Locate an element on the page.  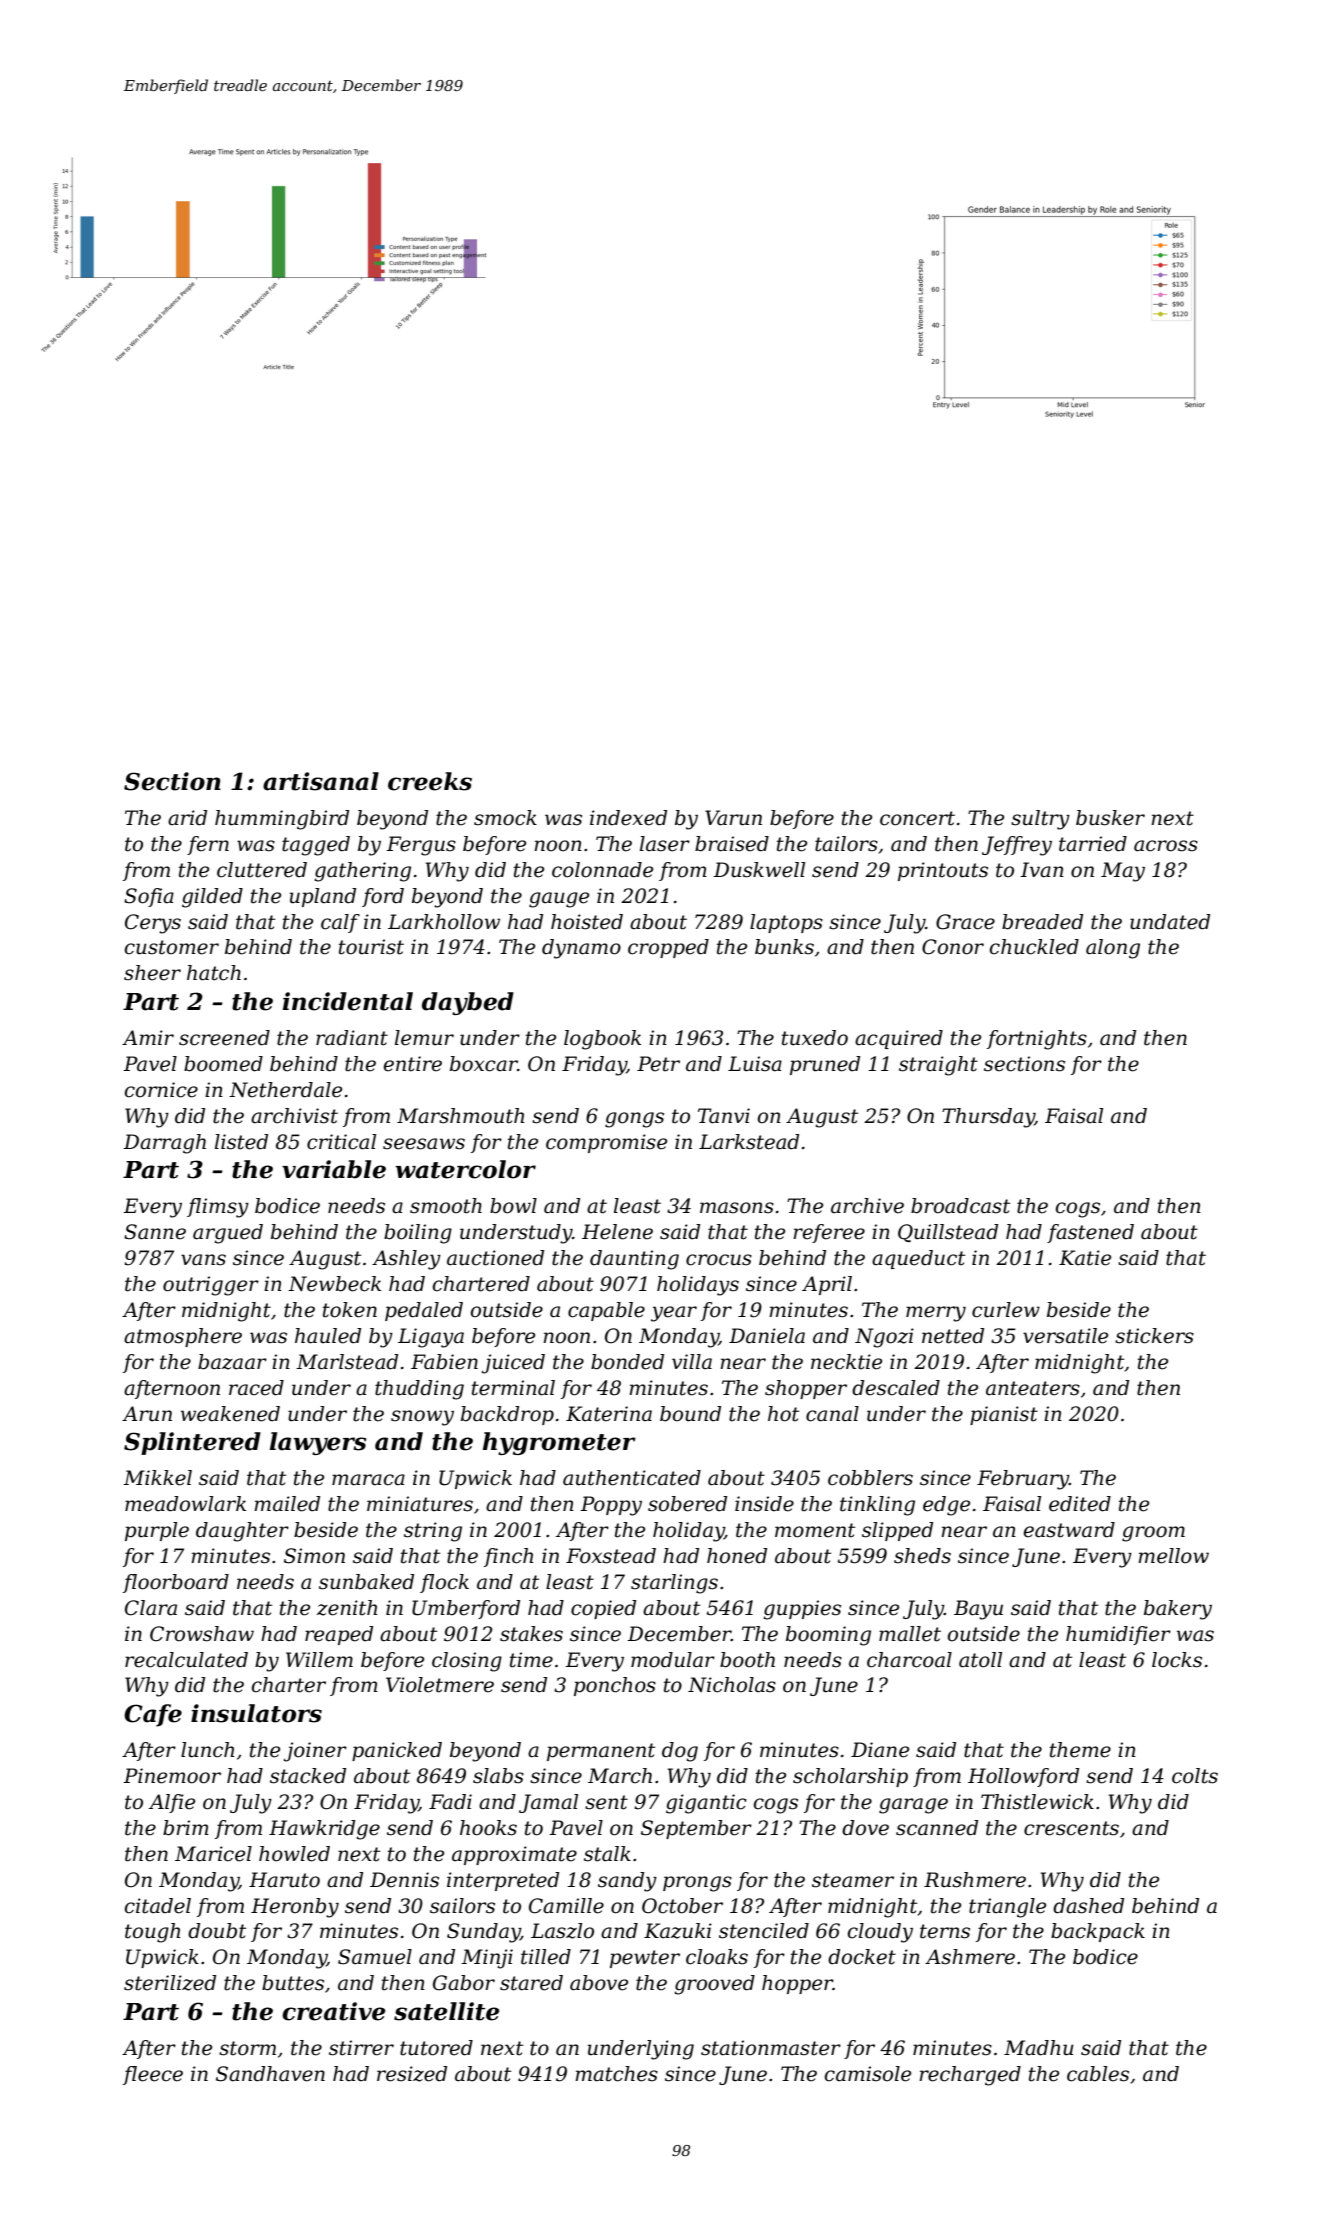
Ligaya is located at coordinates (431, 1338).
